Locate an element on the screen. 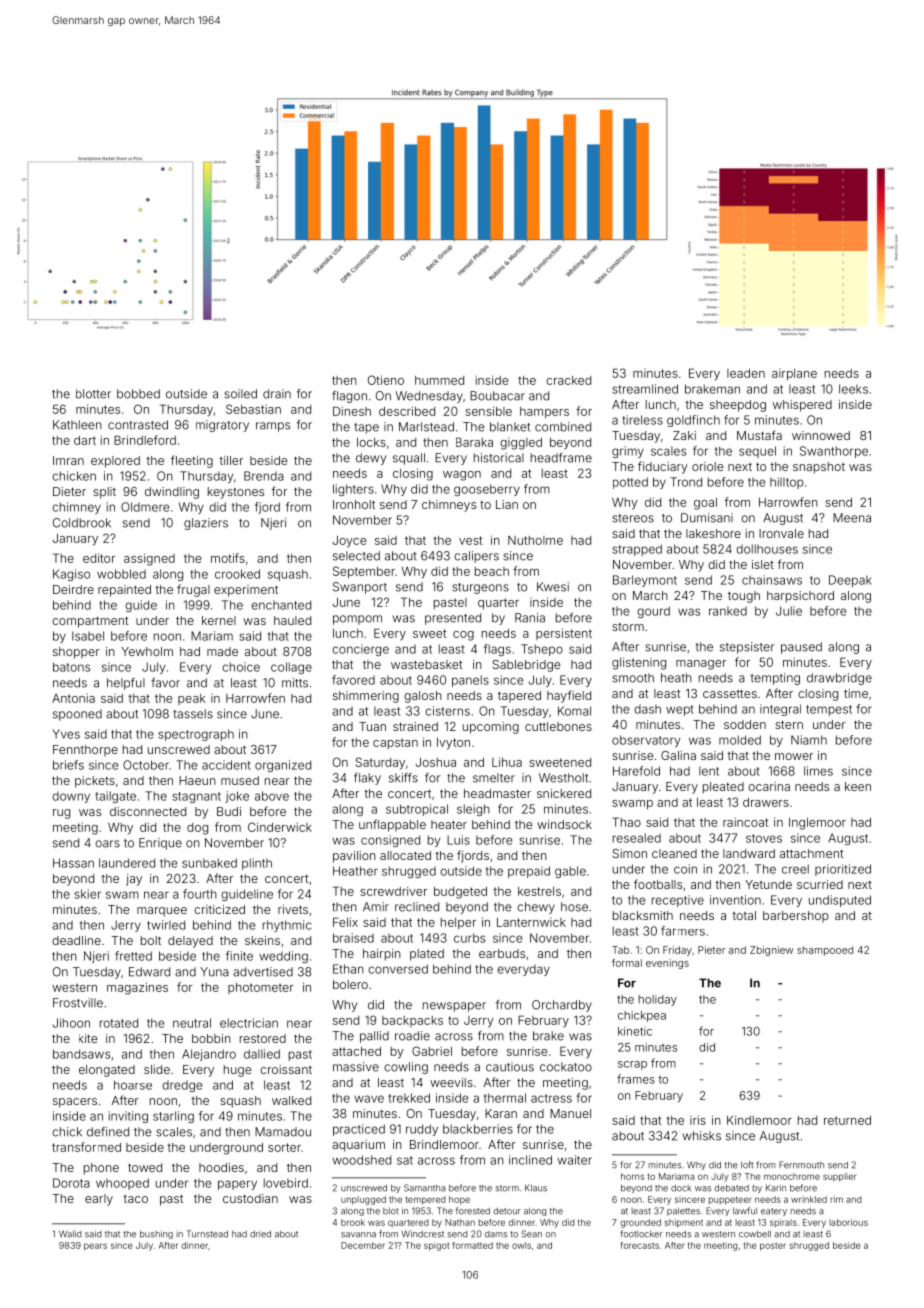  Julie is located at coordinates (789, 611).
